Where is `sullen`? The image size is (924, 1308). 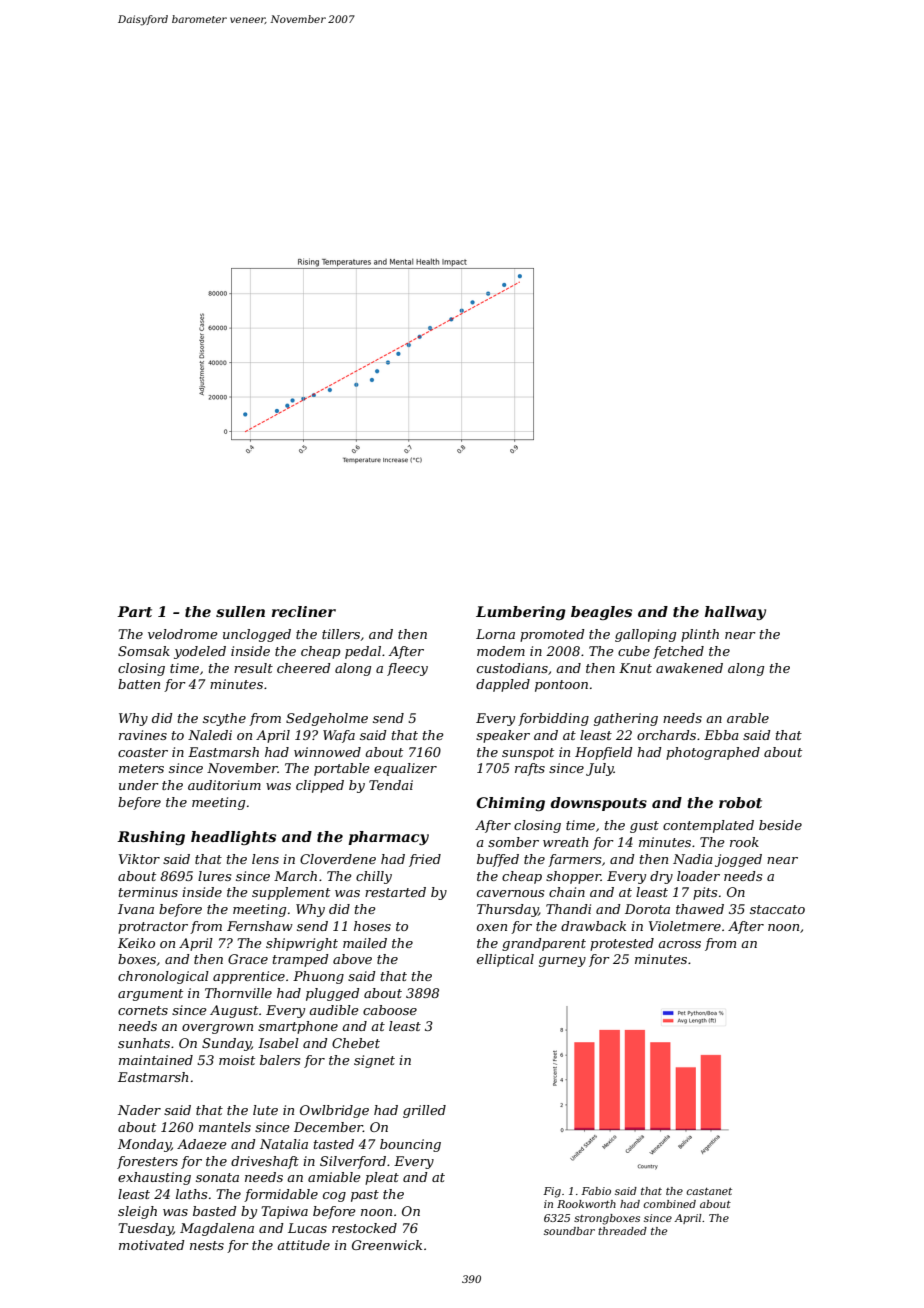
sullen is located at coordinates (240, 611).
